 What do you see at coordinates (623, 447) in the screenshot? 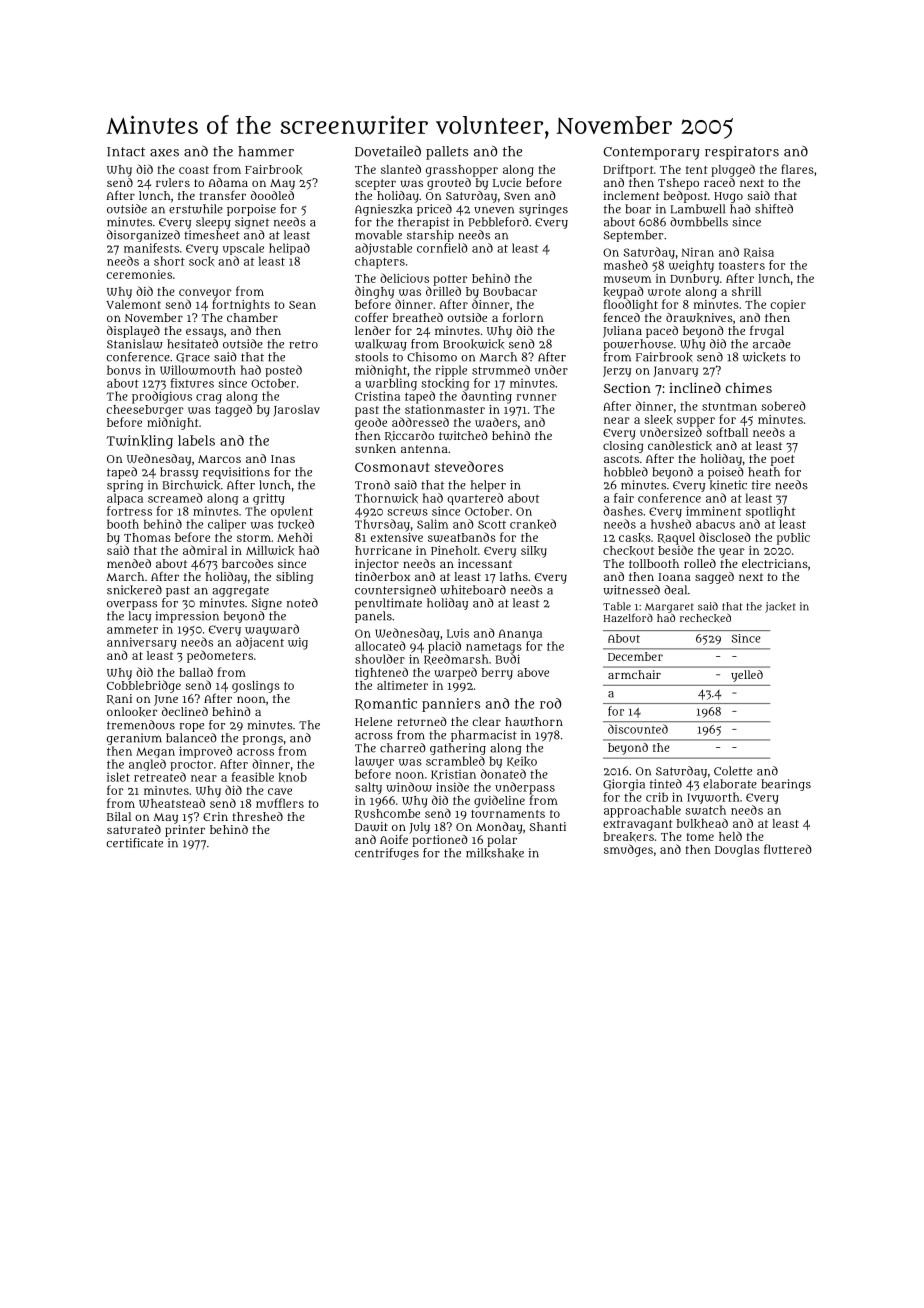
I see `closing` at bounding box center [623, 447].
